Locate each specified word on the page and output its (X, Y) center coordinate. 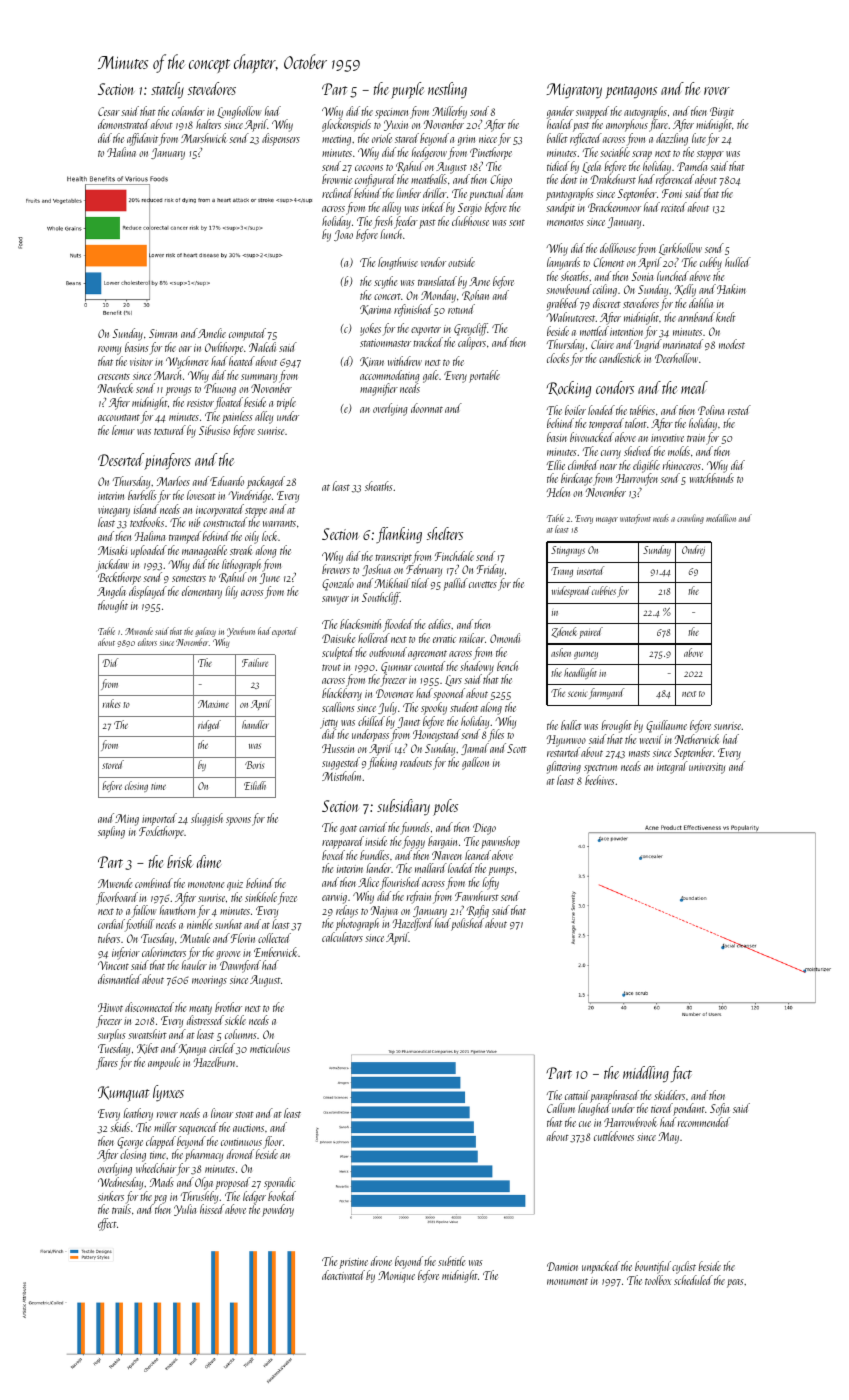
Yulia (185, 1210)
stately (167, 90)
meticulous (270, 1048)
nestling (447, 90)
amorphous (627, 125)
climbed (583, 465)
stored (113, 764)
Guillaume (666, 726)
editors (147, 642)
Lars (453, 680)
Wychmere (187, 362)
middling (646, 1074)
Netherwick (697, 739)
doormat (427, 408)
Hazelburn (214, 1062)
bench (507, 666)
